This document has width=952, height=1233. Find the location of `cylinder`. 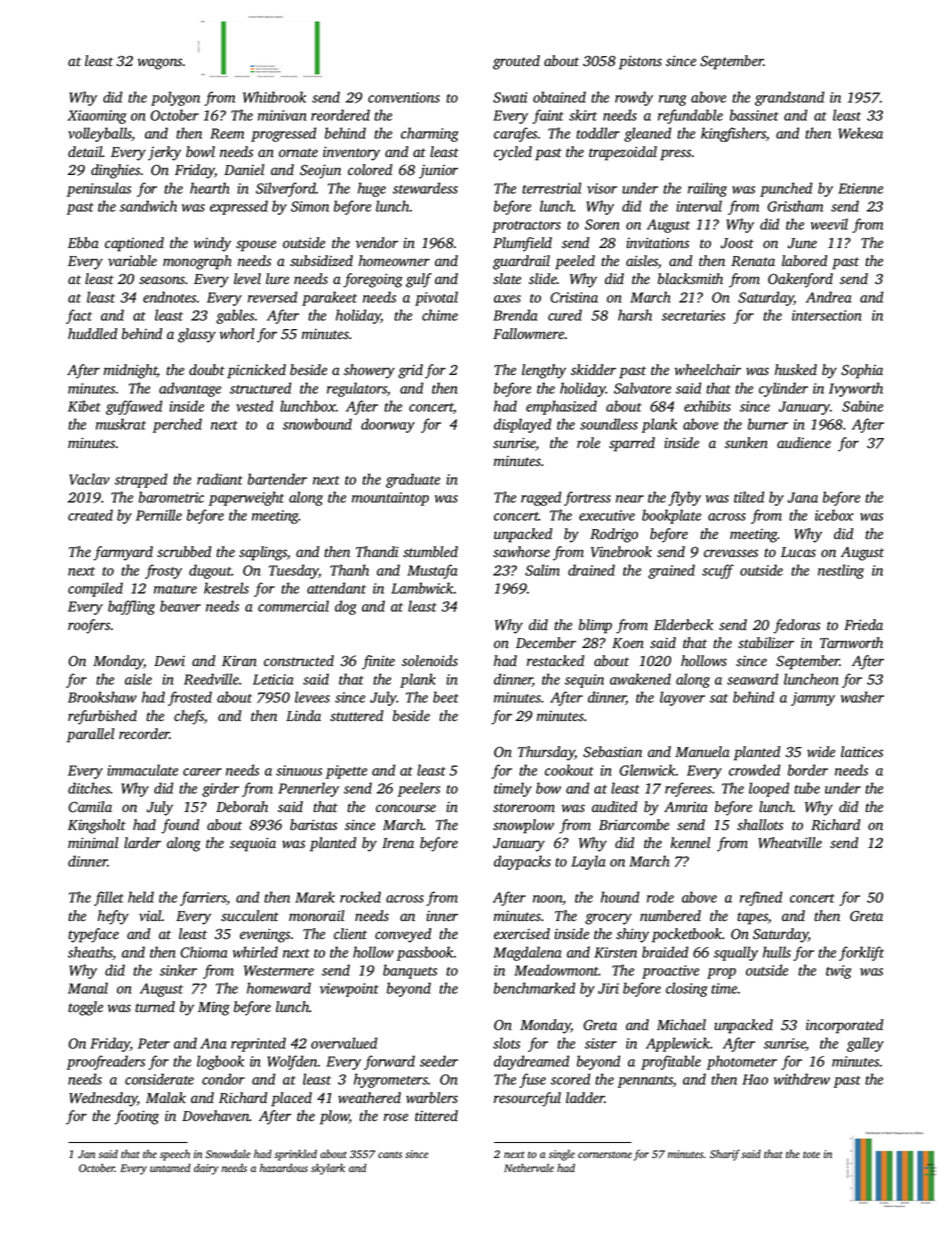

cylinder is located at coordinates (783, 389).
